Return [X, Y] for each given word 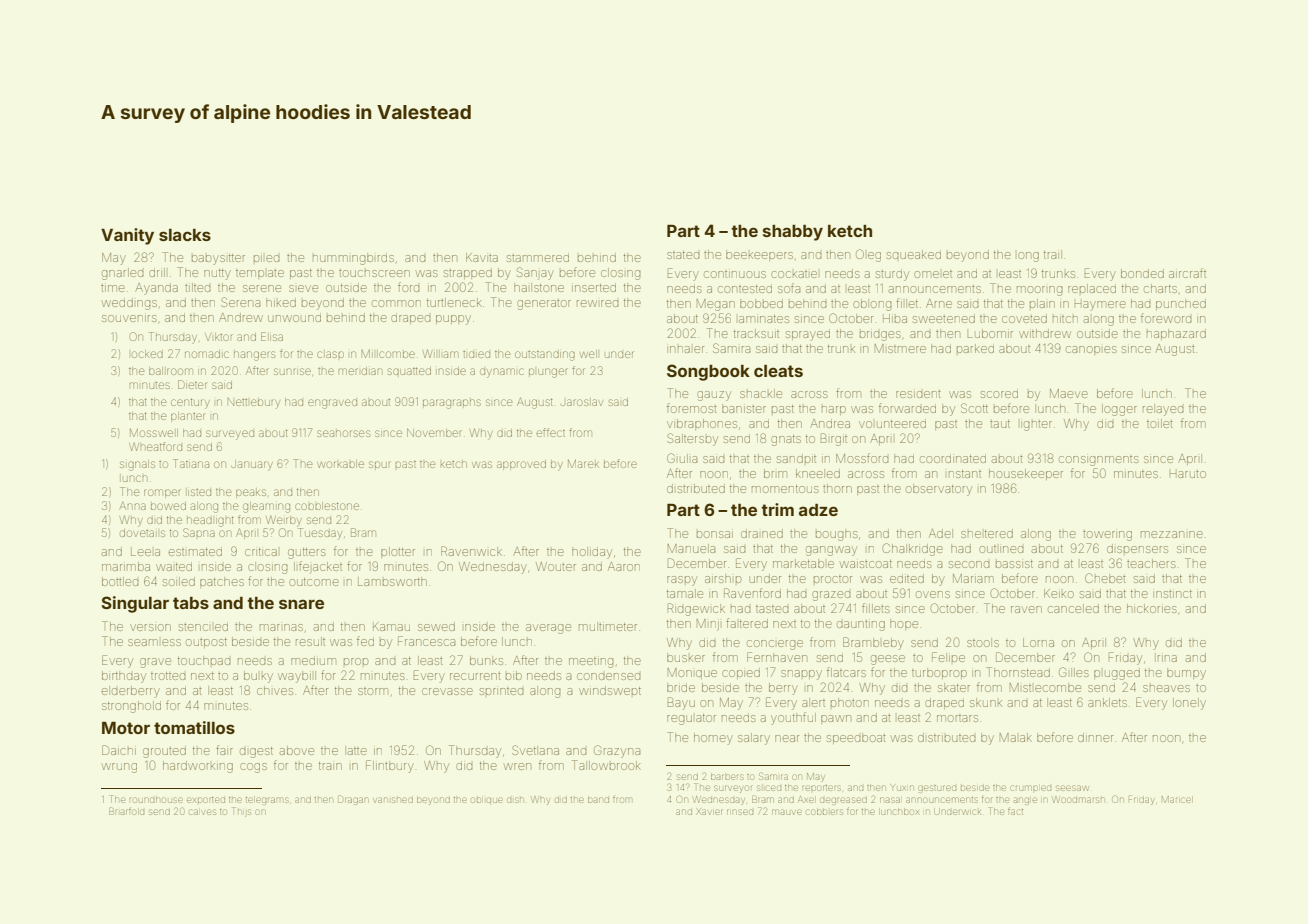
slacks [185, 235]
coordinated [953, 459]
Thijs [241, 812]
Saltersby [692, 439]
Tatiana [191, 463]
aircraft [1187, 273]
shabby [793, 233]
